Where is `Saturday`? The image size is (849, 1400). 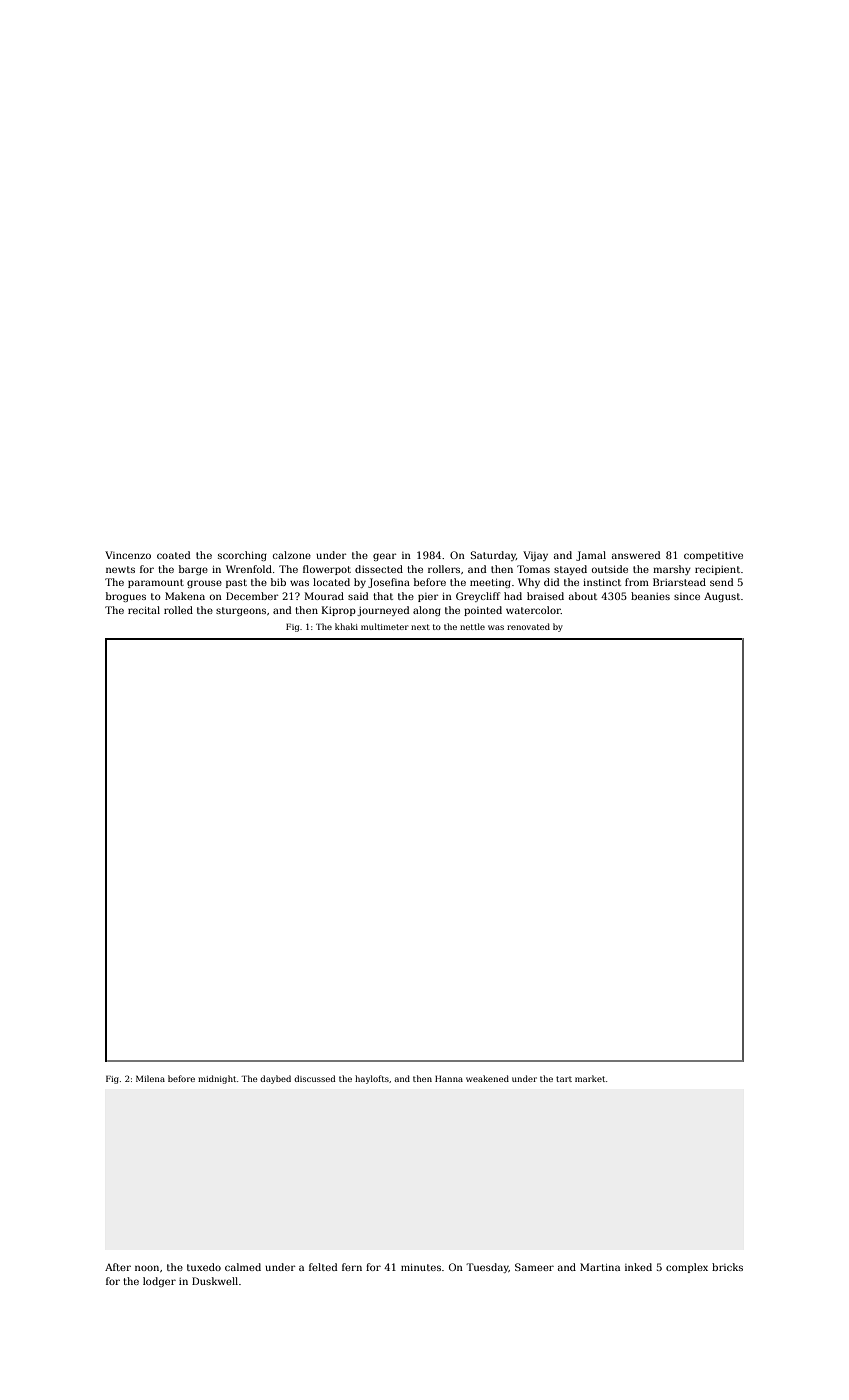
Saturday is located at coordinates (493, 556).
